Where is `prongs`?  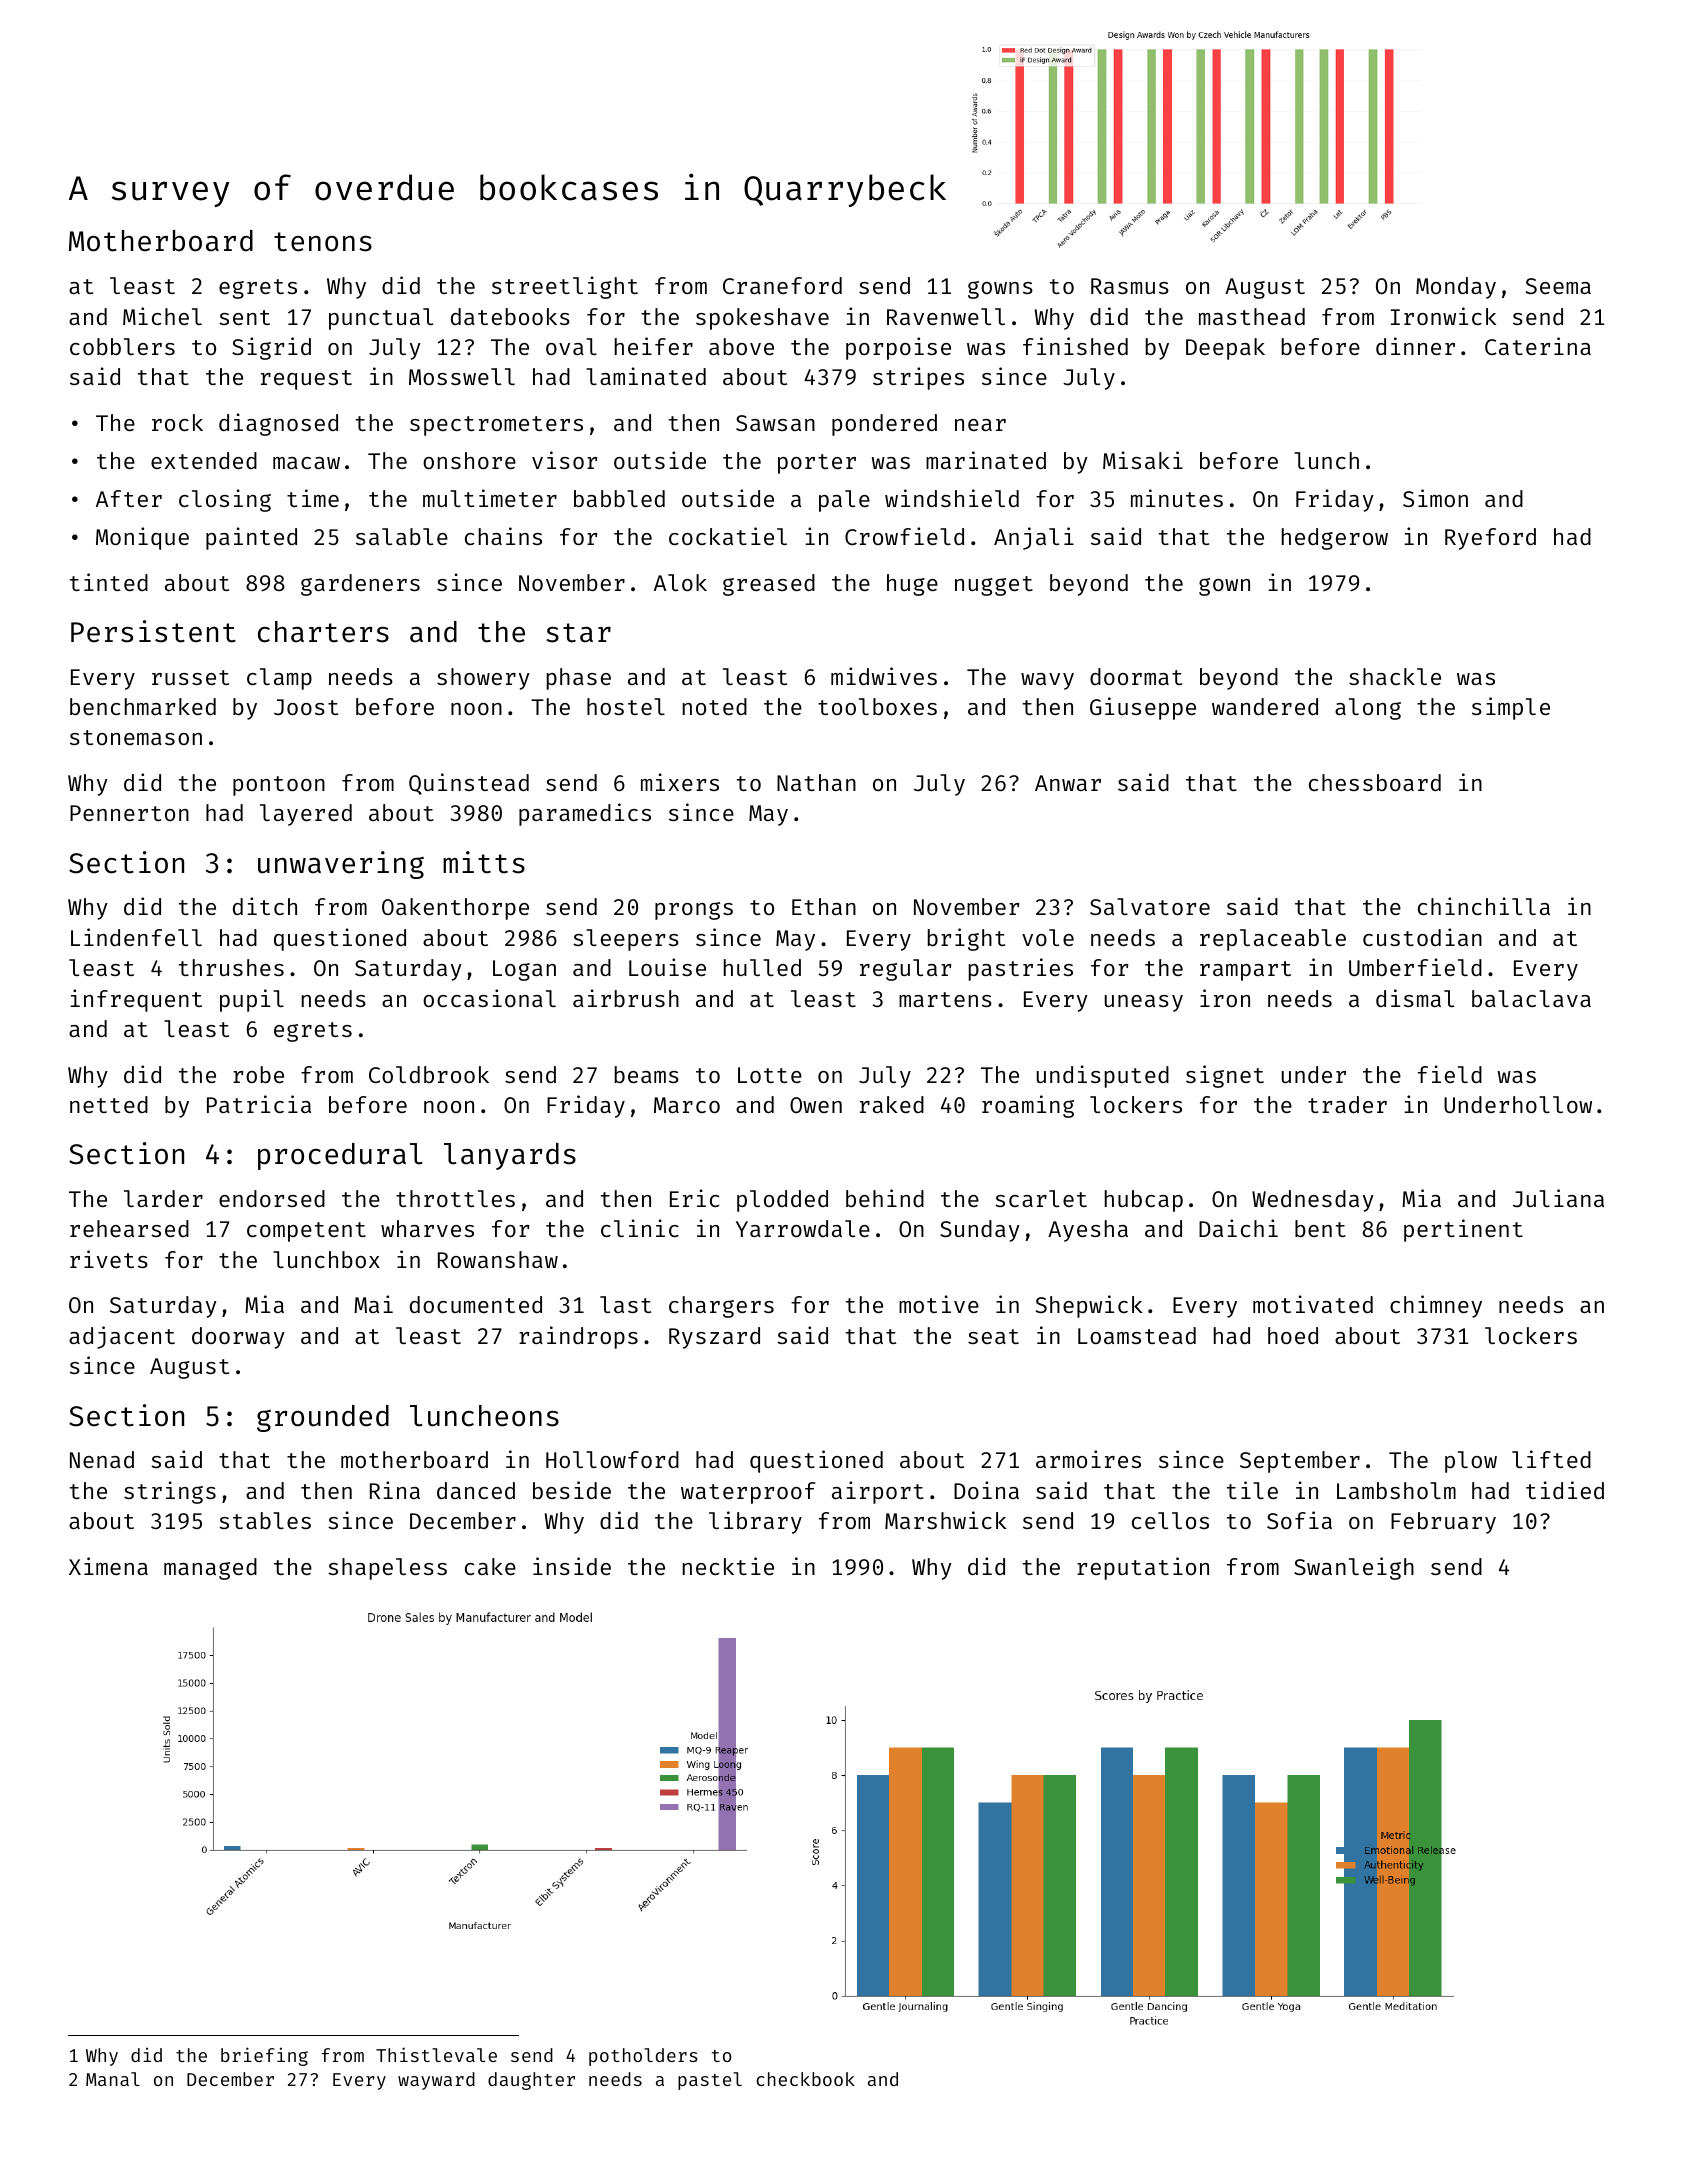 prongs is located at coordinates (694, 911).
